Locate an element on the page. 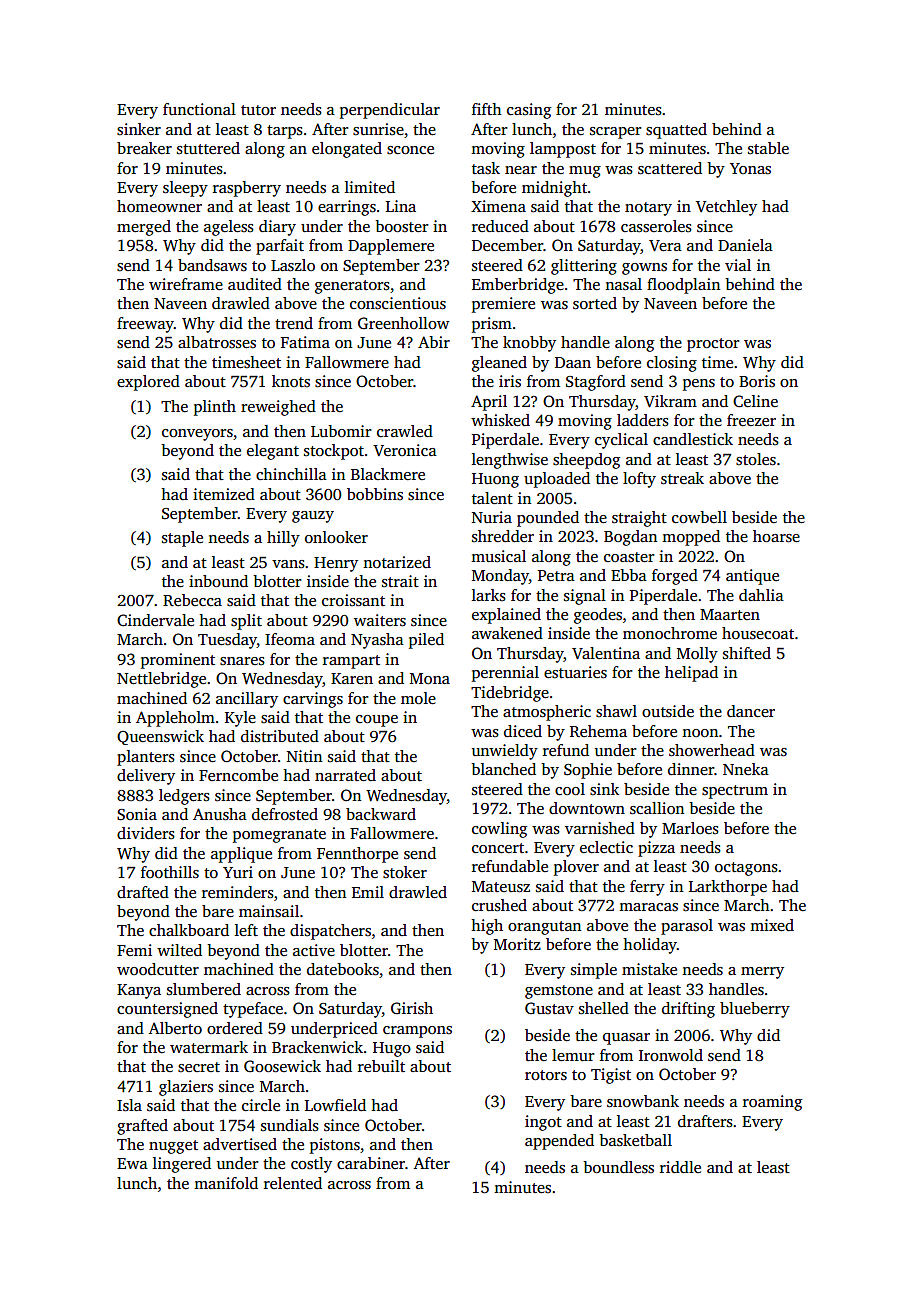 The width and height of the image is (924, 1308). fifth is located at coordinates (487, 109).
